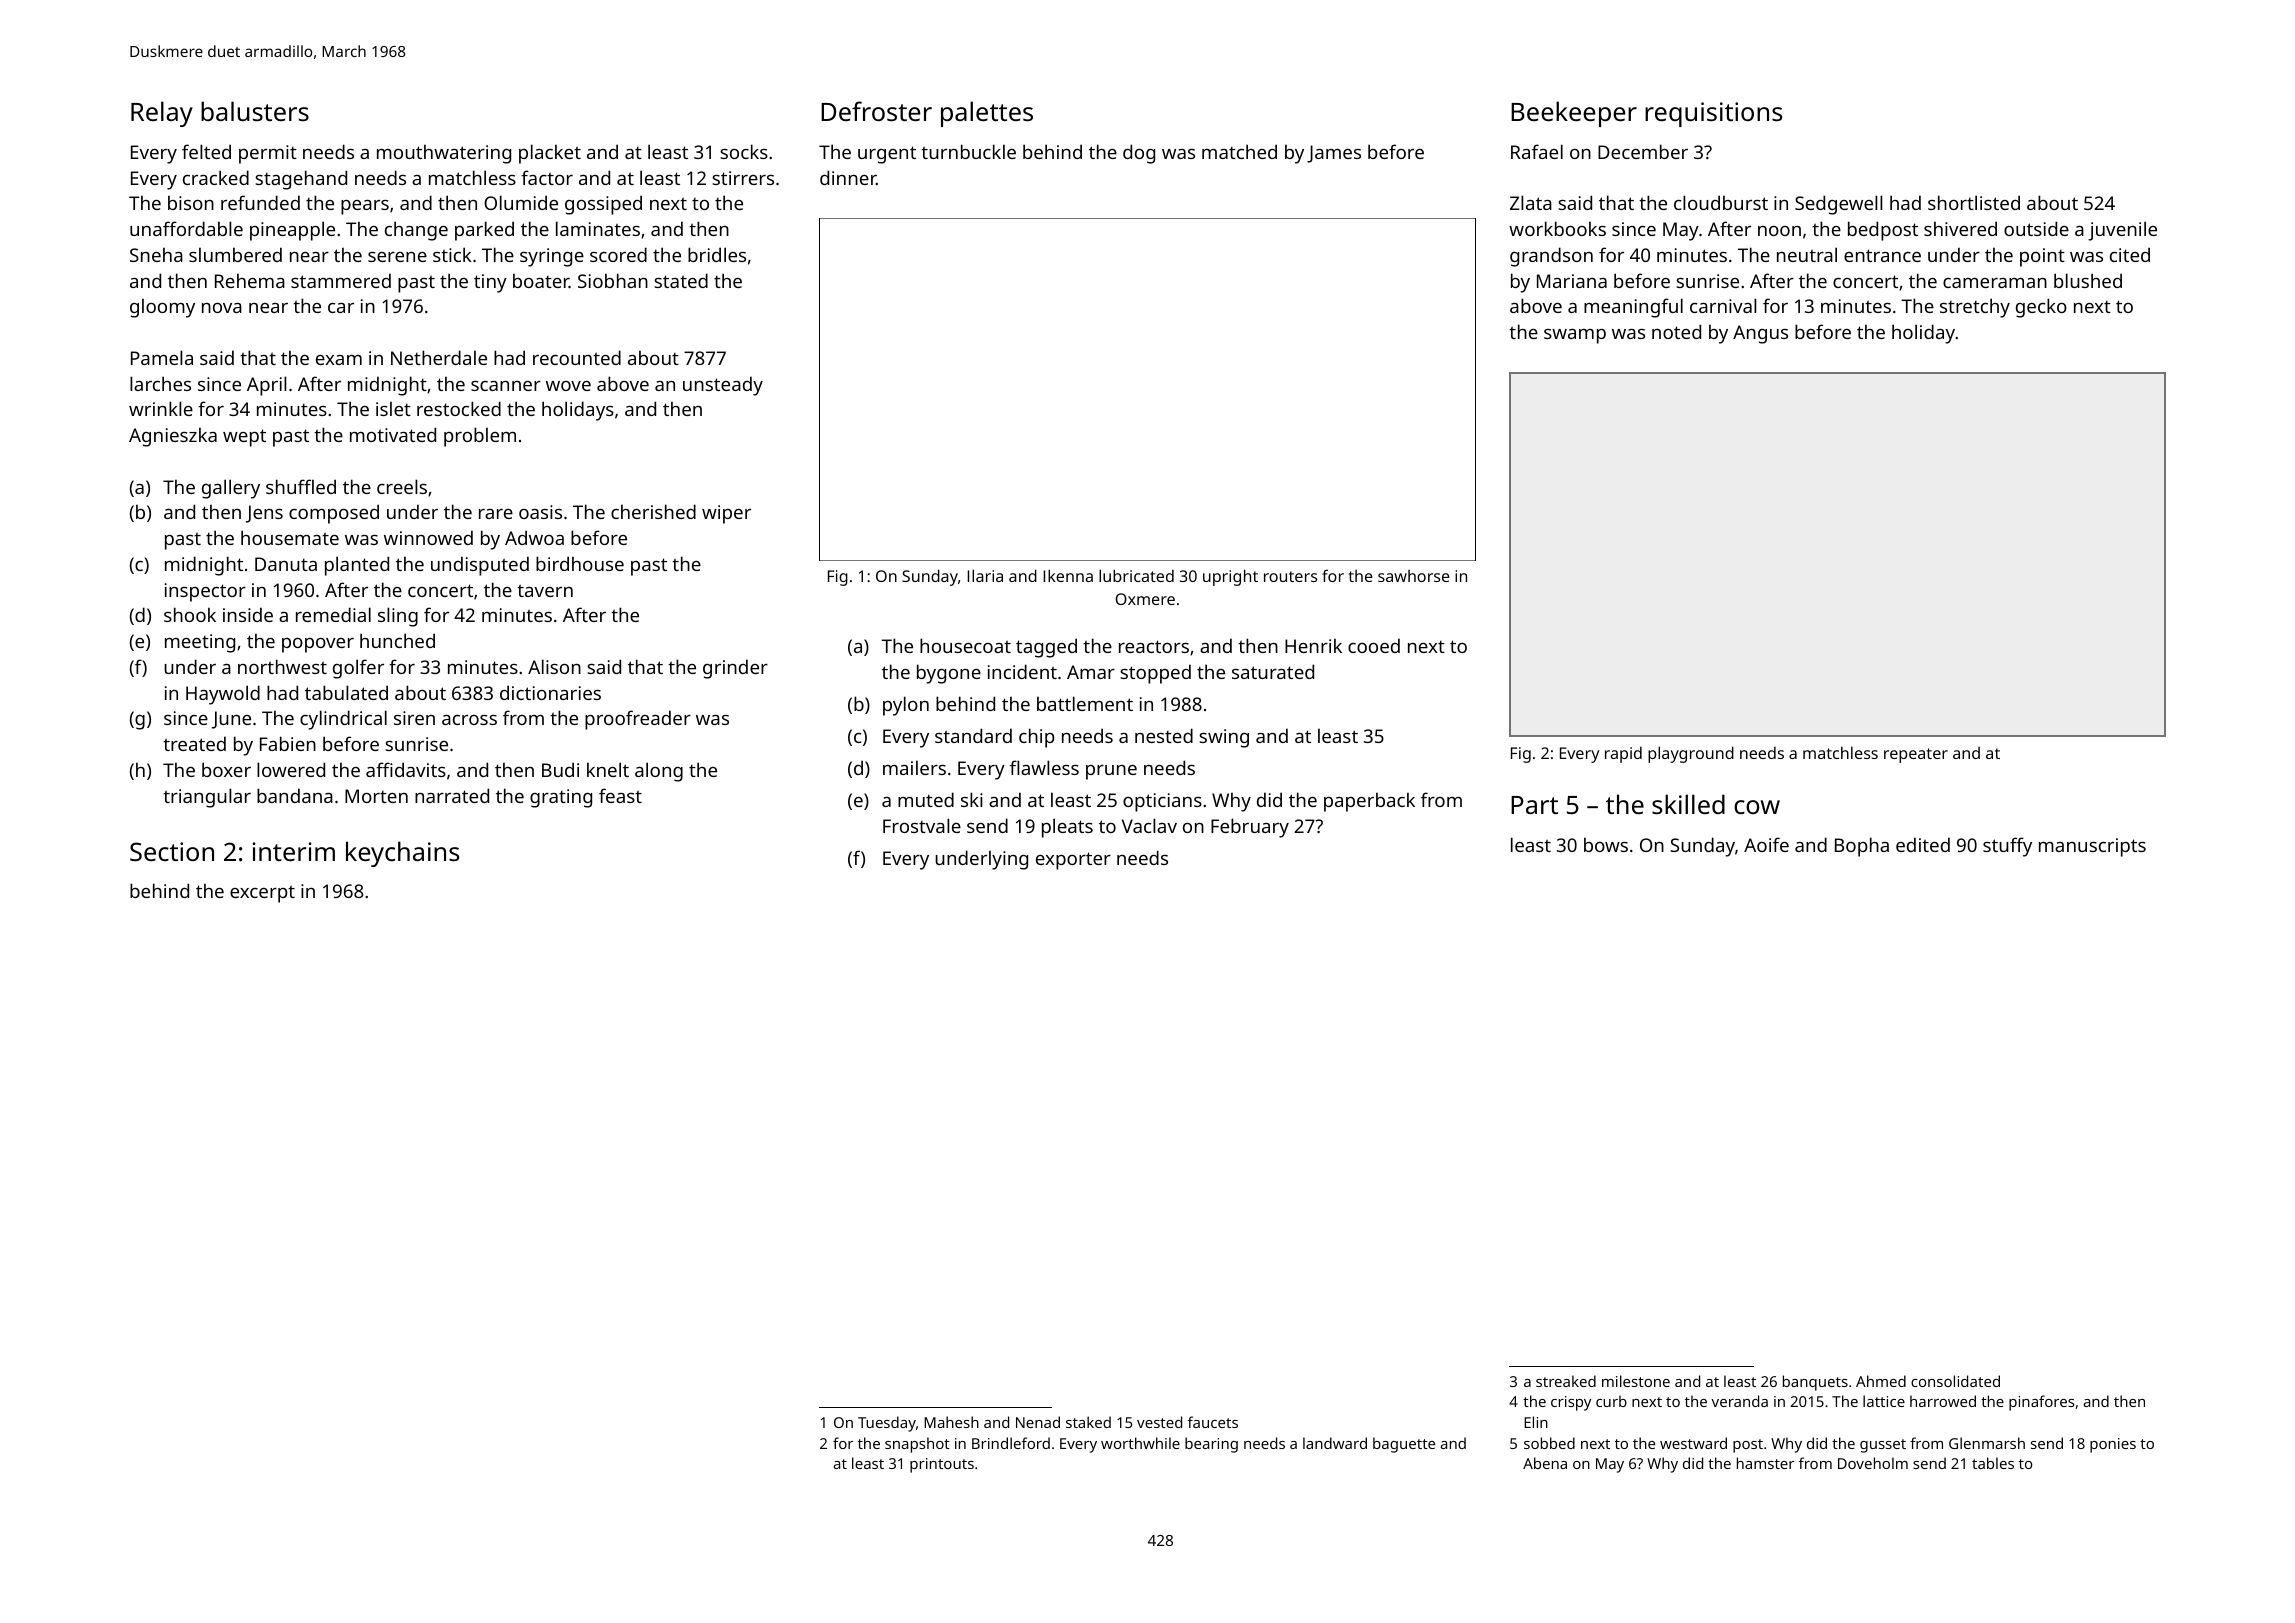 Image resolution: width=2295 pixels, height=1623 pixels. I want to click on Abena, so click(1545, 1463).
